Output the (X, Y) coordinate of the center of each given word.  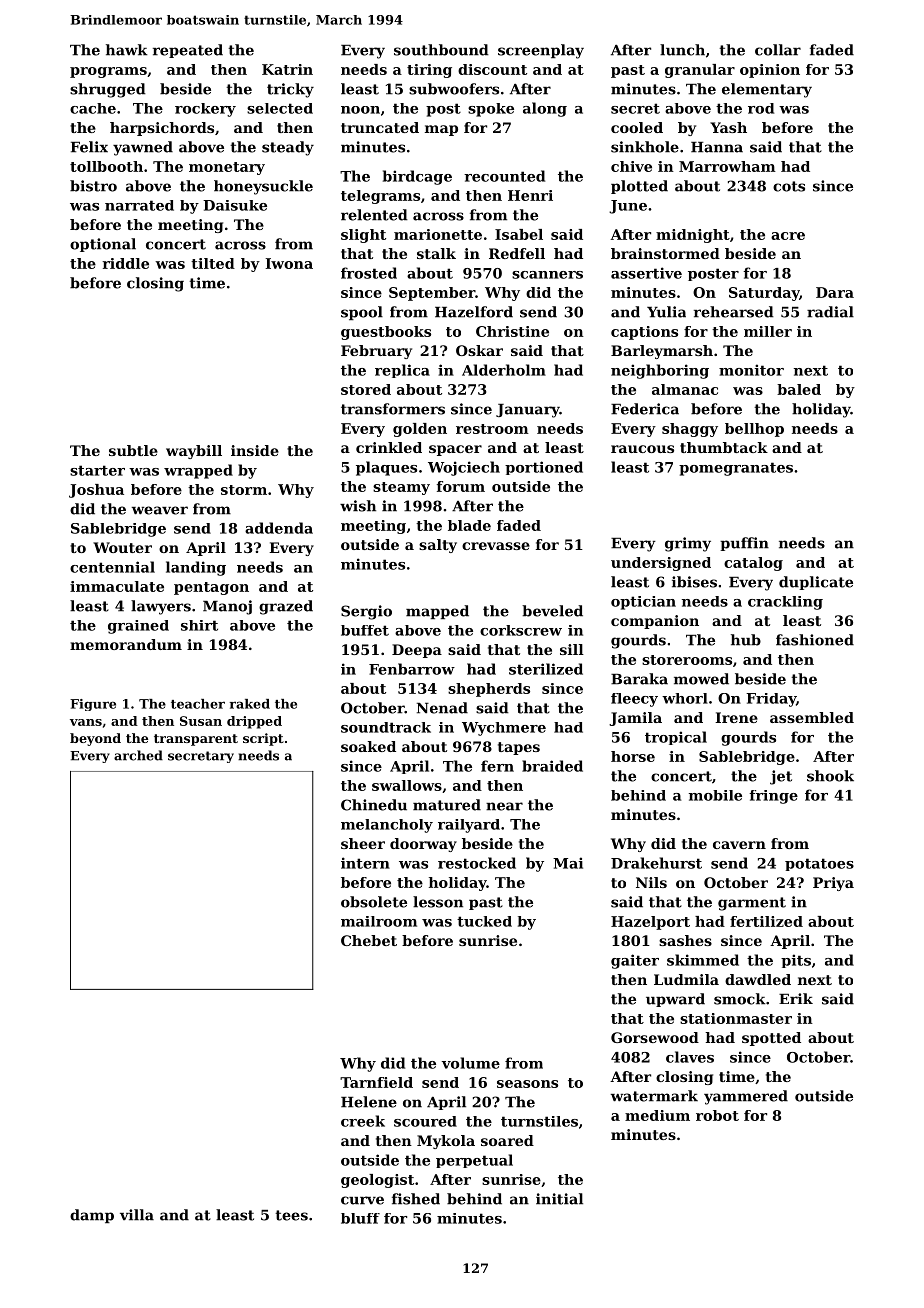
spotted (771, 1039)
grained (138, 627)
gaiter (635, 961)
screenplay (541, 51)
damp (92, 1216)
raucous (642, 449)
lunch (682, 50)
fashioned (815, 640)
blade (469, 525)
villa (137, 1215)
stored (366, 389)
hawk (127, 50)
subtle (133, 450)
